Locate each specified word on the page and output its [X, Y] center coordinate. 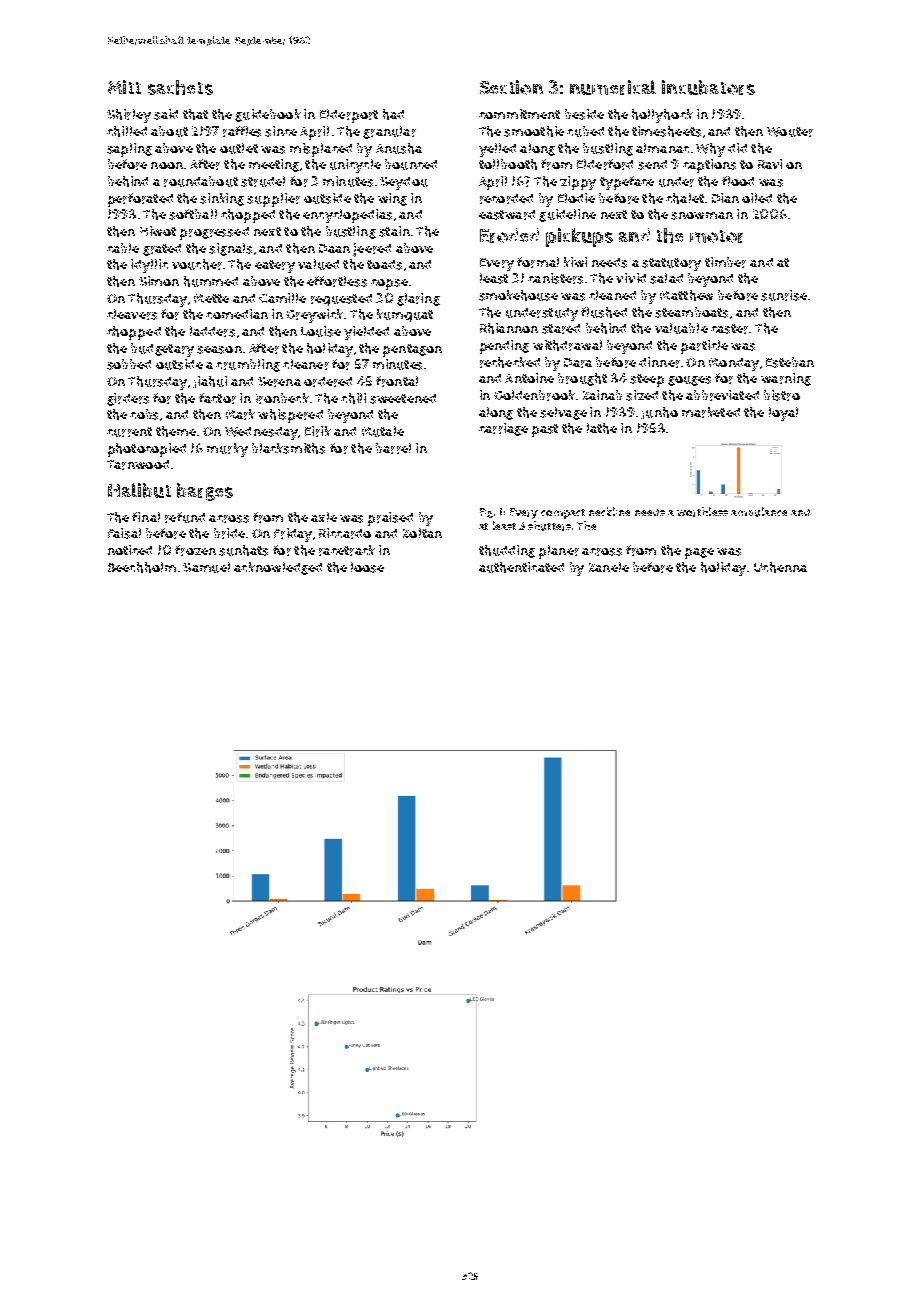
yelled [497, 150]
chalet [685, 198]
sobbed [129, 364]
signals [230, 249]
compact [563, 514]
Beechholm [142, 567]
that [195, 114]
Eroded [509, 235]
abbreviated [722, 395]
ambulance [759, 512]
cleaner [306, 364]
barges [205, 492]
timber [725, 262]
